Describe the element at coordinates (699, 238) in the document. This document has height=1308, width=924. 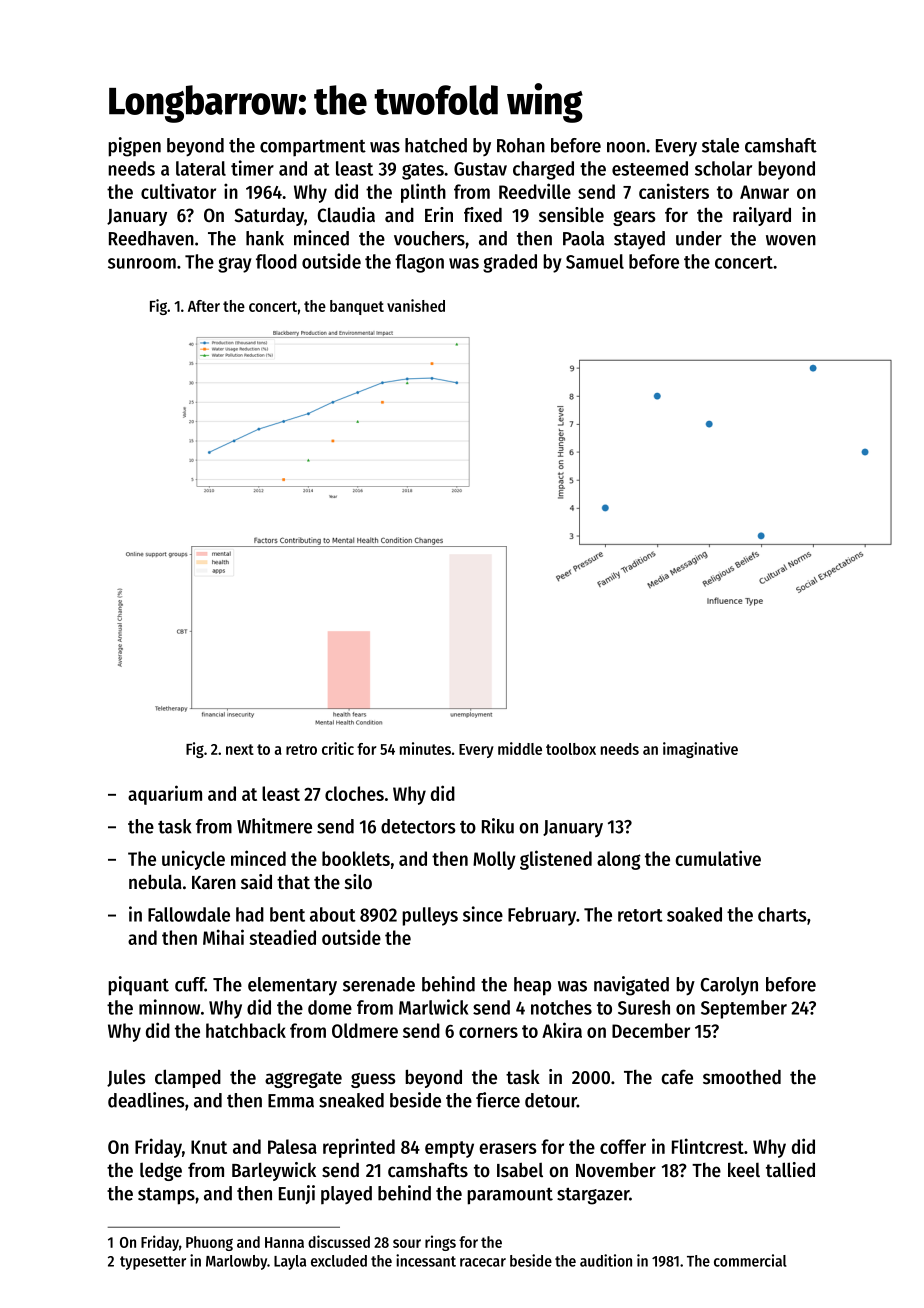
I see `under` at that location.
